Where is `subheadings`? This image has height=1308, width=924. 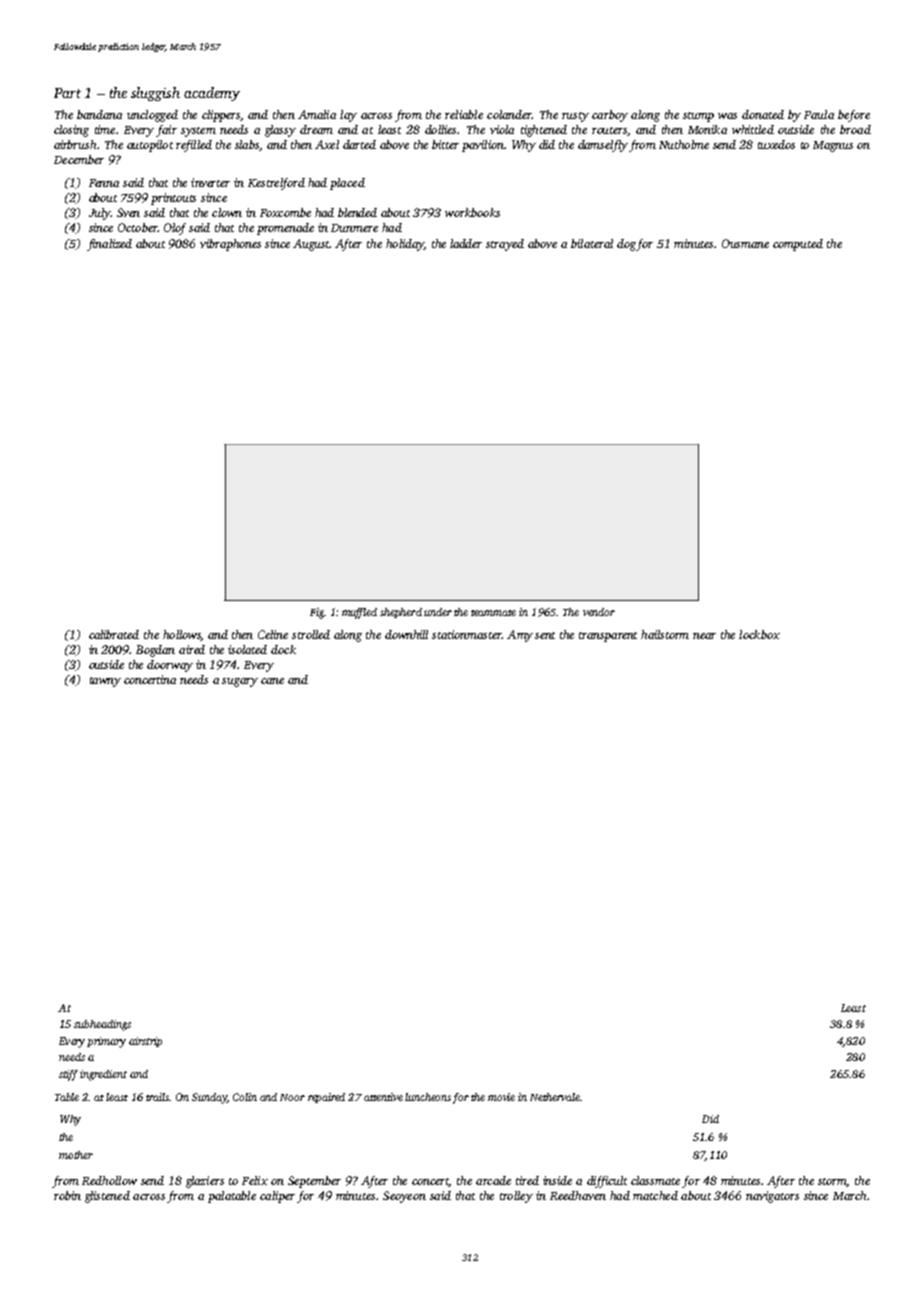 subheadings is located at coordinates (102, 1025).
